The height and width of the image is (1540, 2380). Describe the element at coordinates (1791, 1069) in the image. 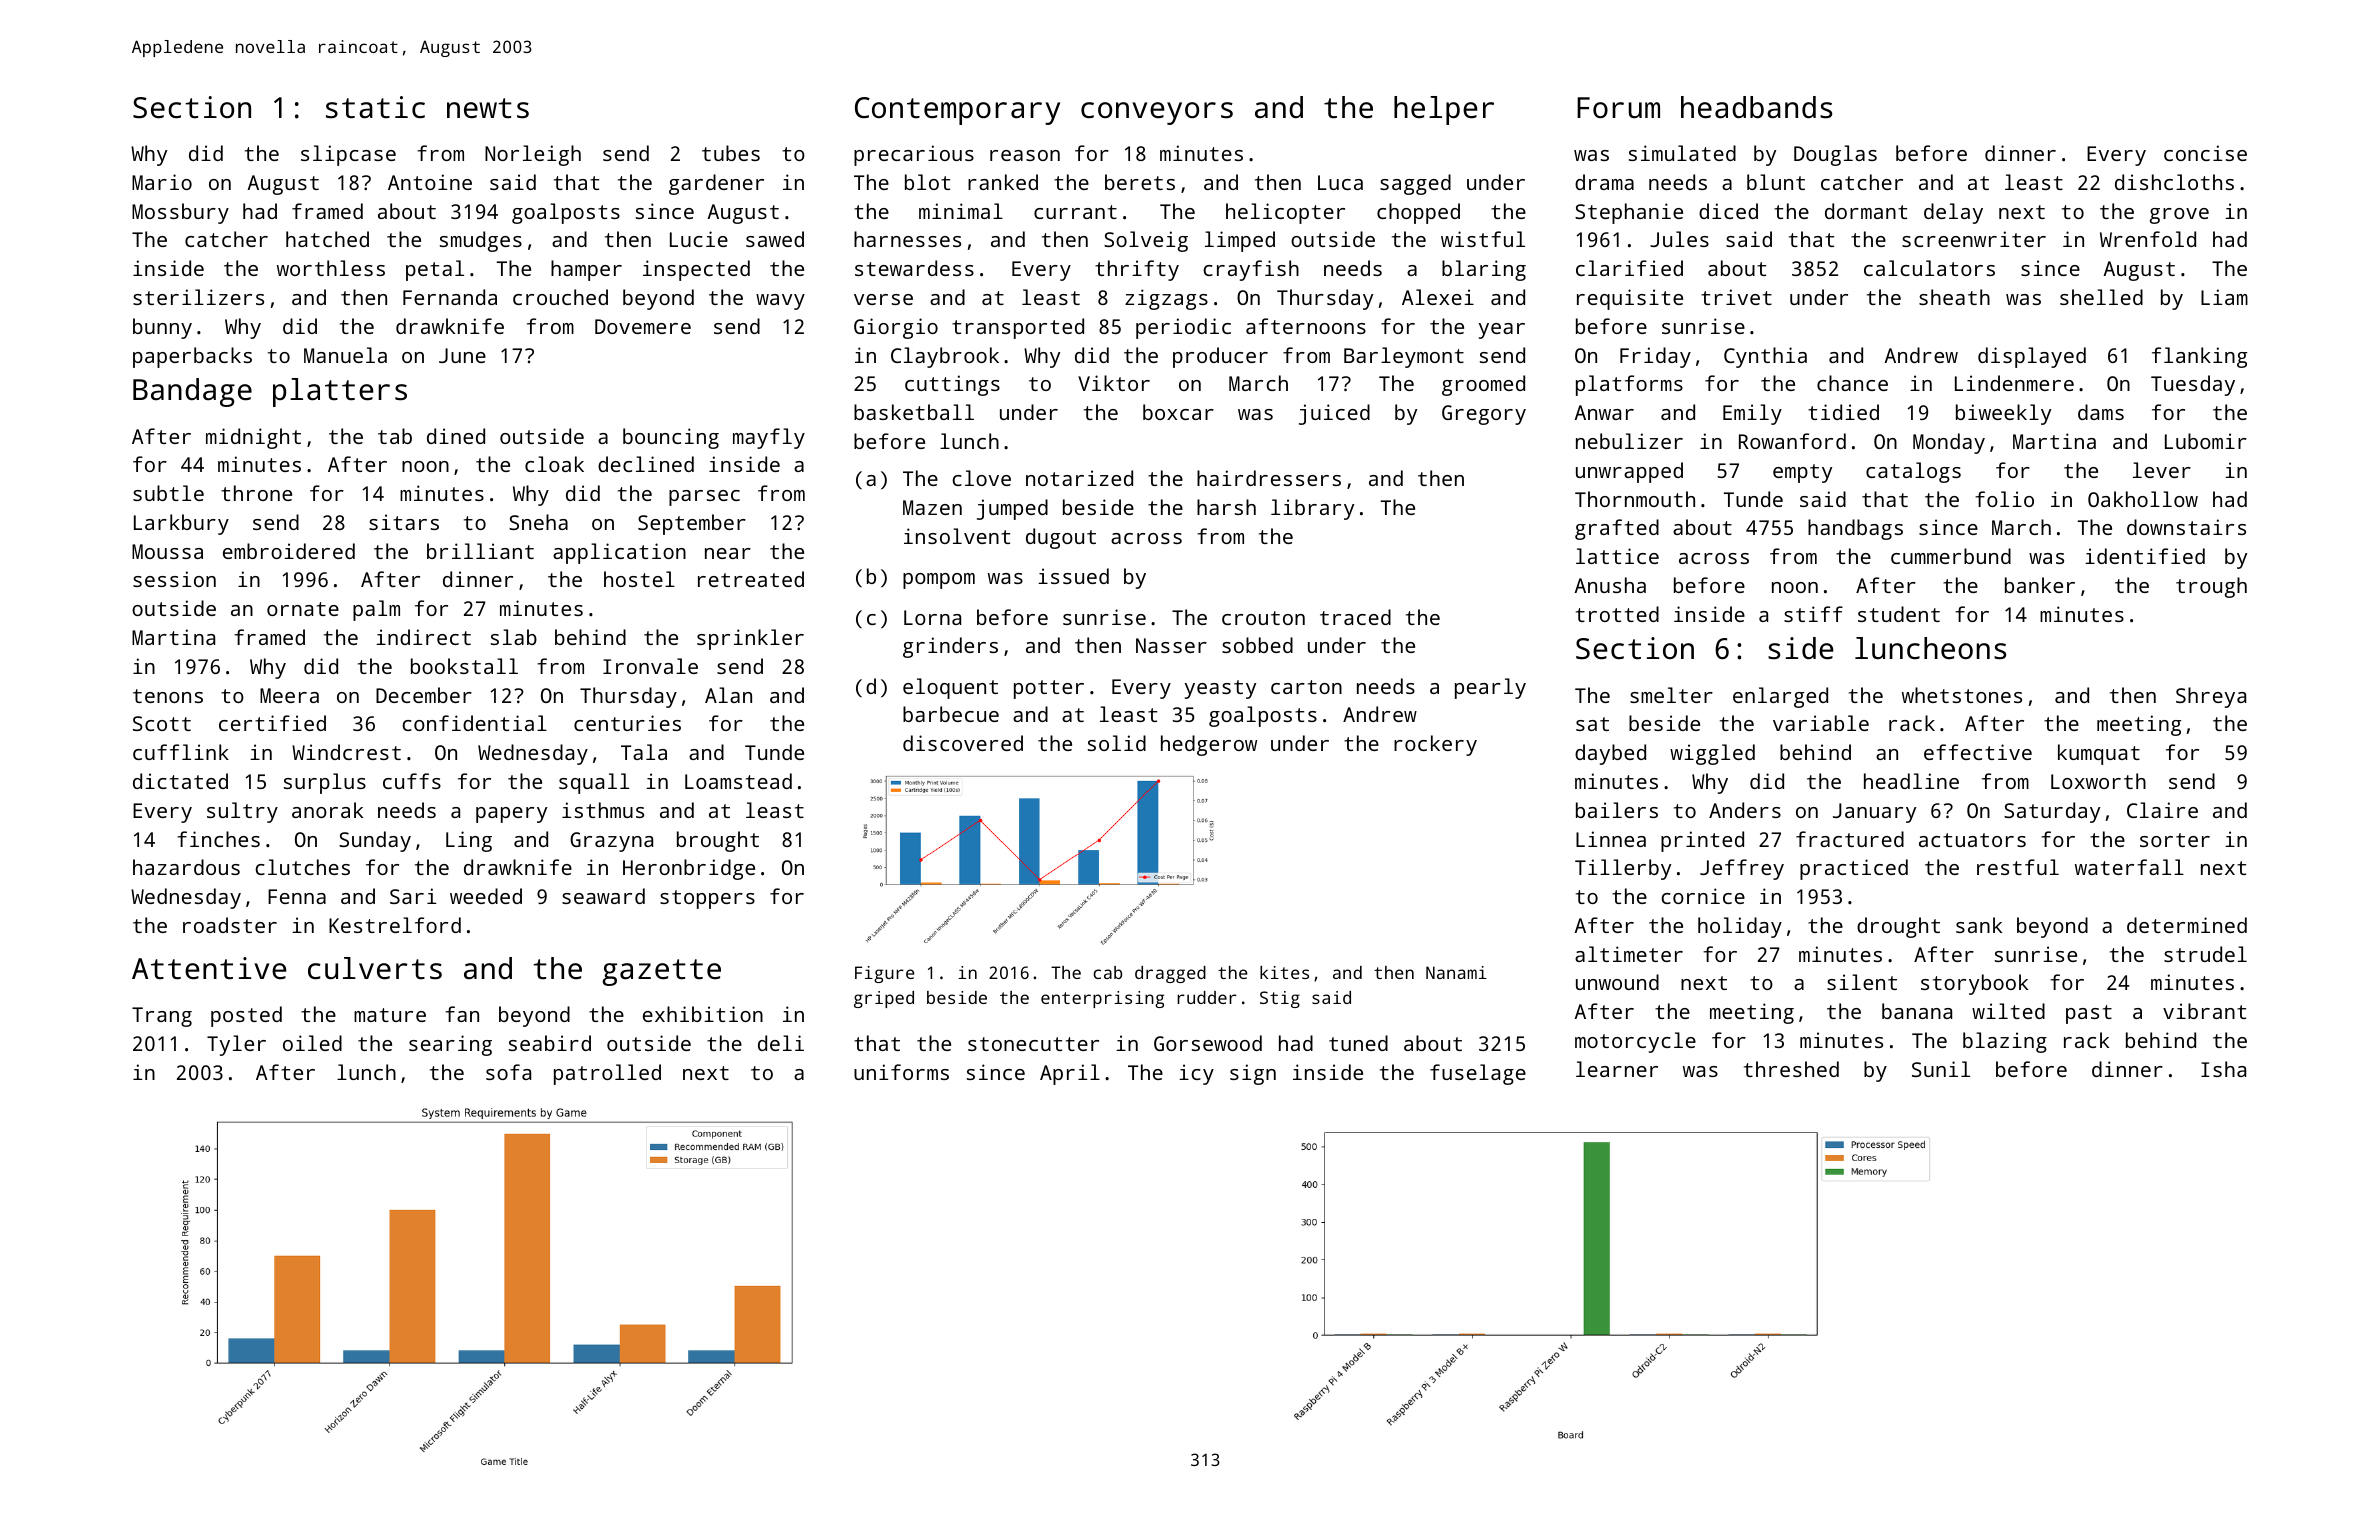

I see `threshed` at that location.
